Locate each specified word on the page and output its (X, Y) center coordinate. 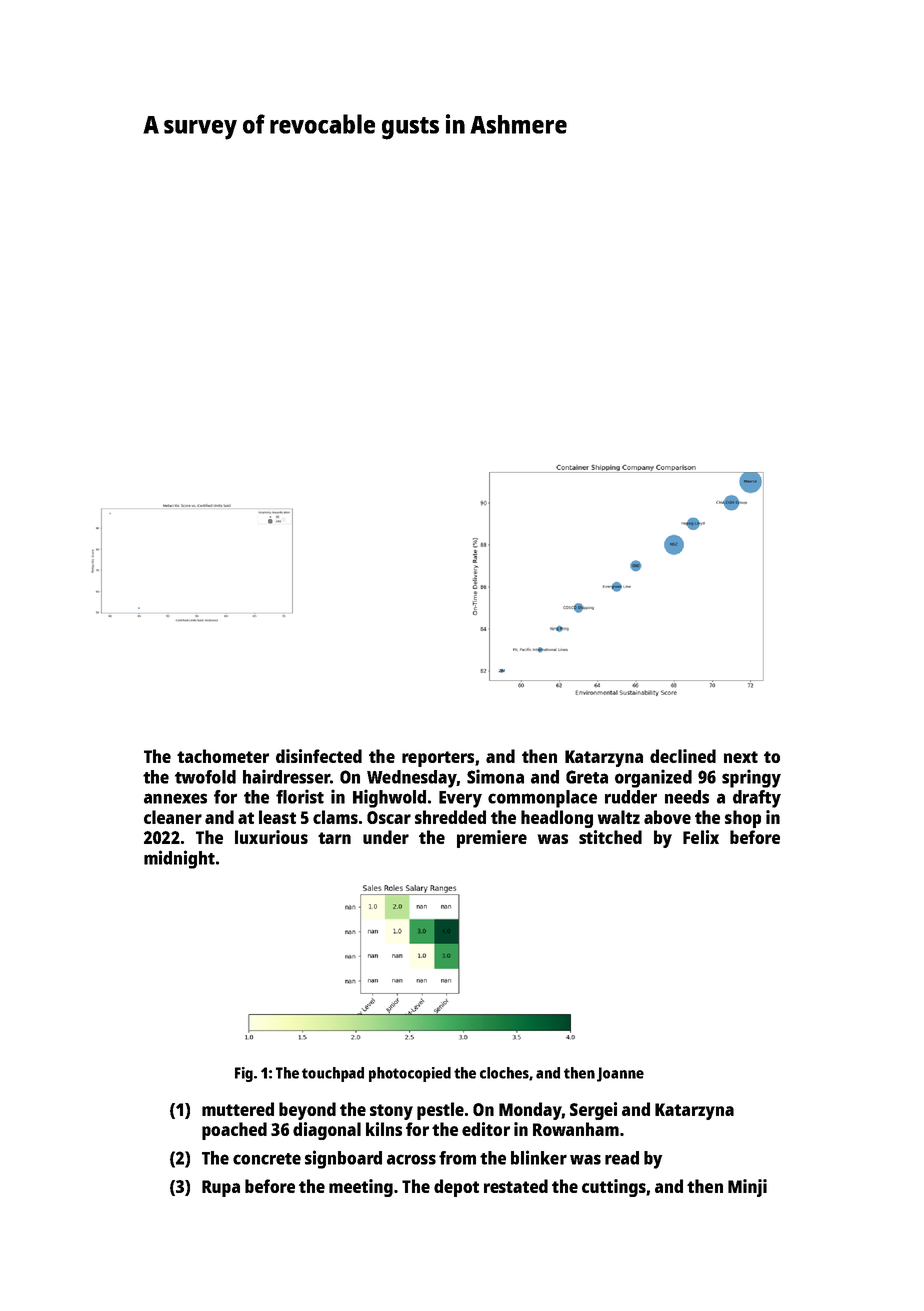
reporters (438, 759)
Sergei (593, 1111)
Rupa (221, 1188)
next (741, 757)
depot (456, 1188)
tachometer (223, 756)
